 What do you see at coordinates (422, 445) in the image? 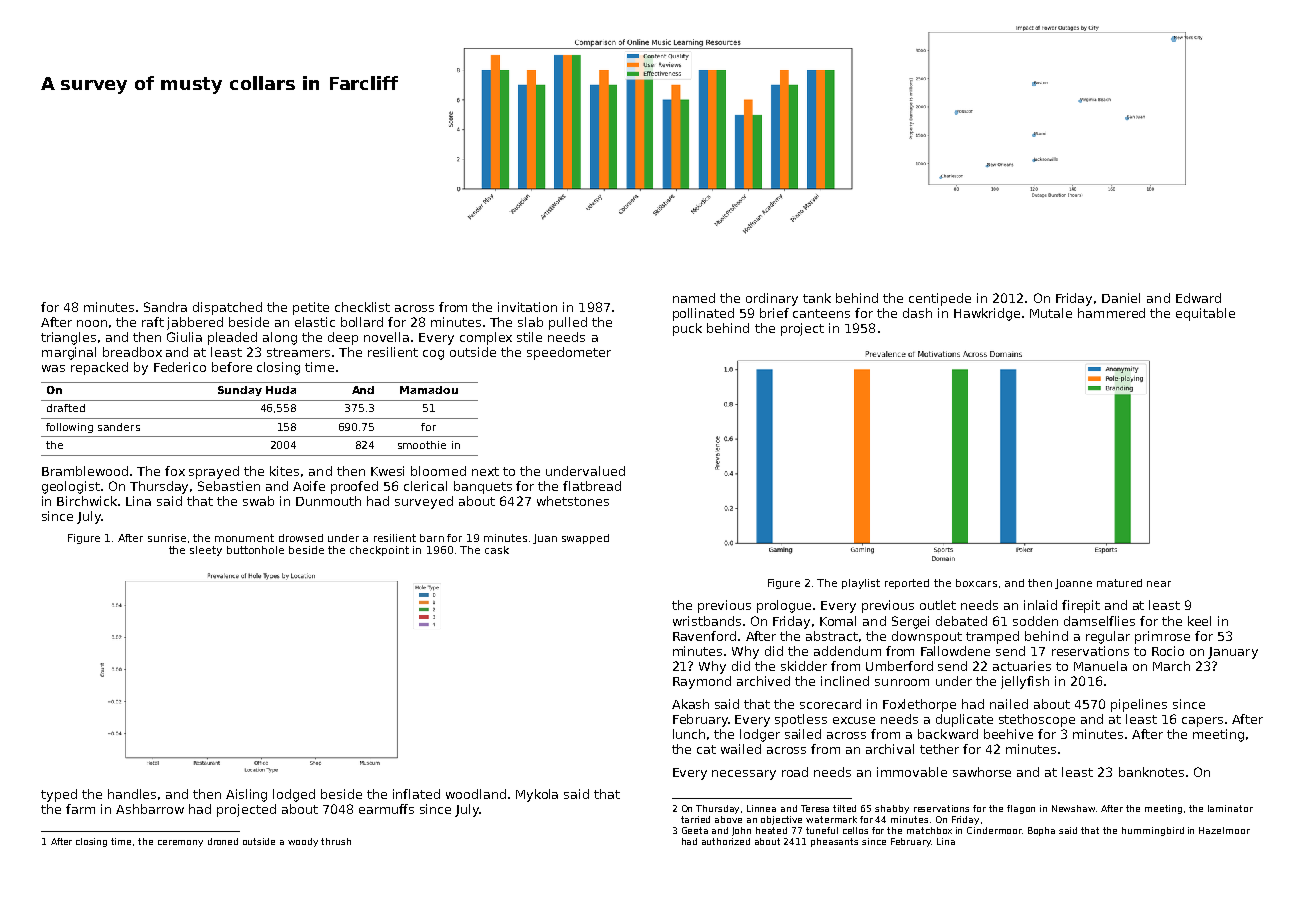
I see `smoothie` at bounding box center [422, 445].
